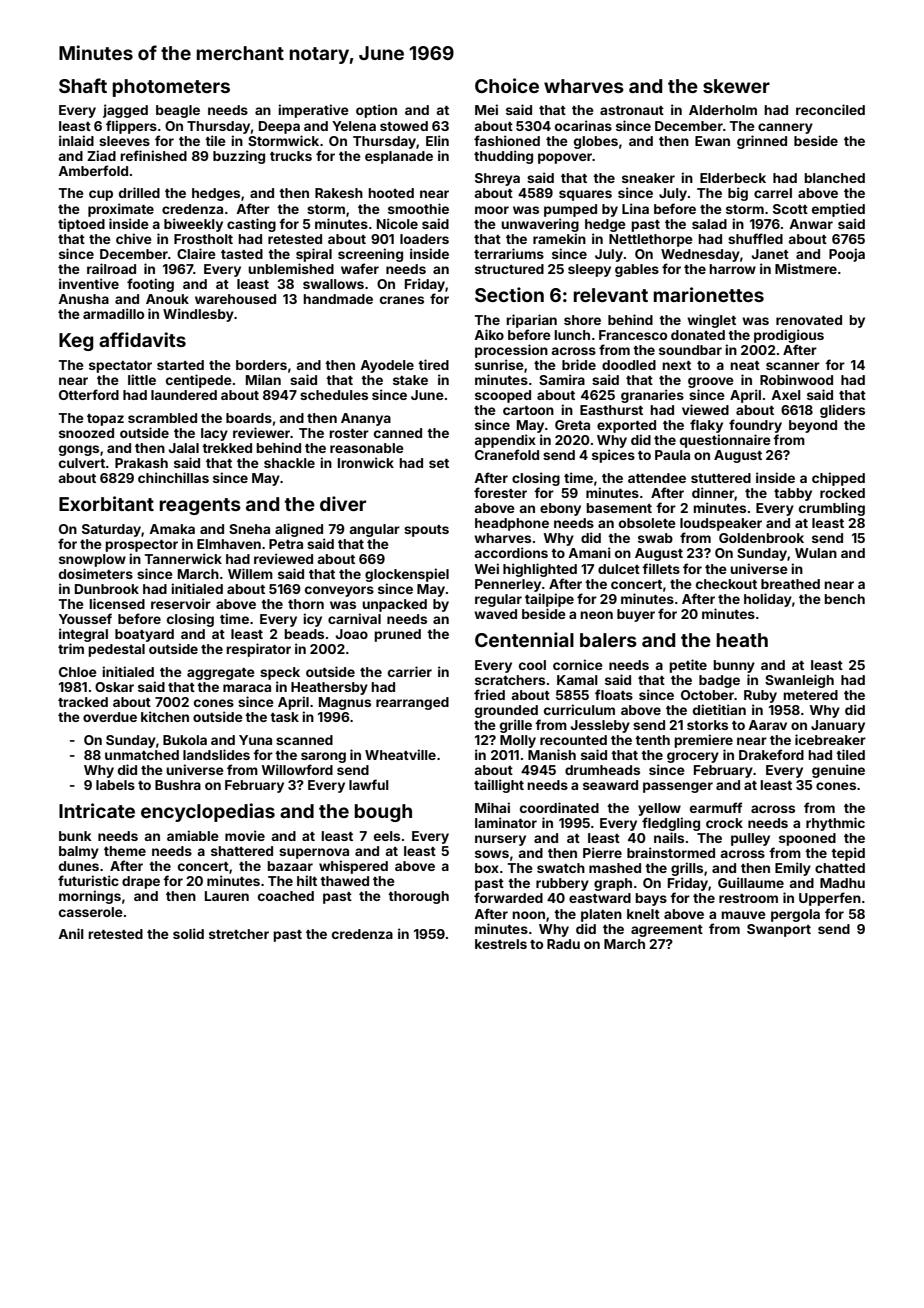 The height and width of the screenshot is (1308, 924). I want to click on speck, so click(280, 673).
